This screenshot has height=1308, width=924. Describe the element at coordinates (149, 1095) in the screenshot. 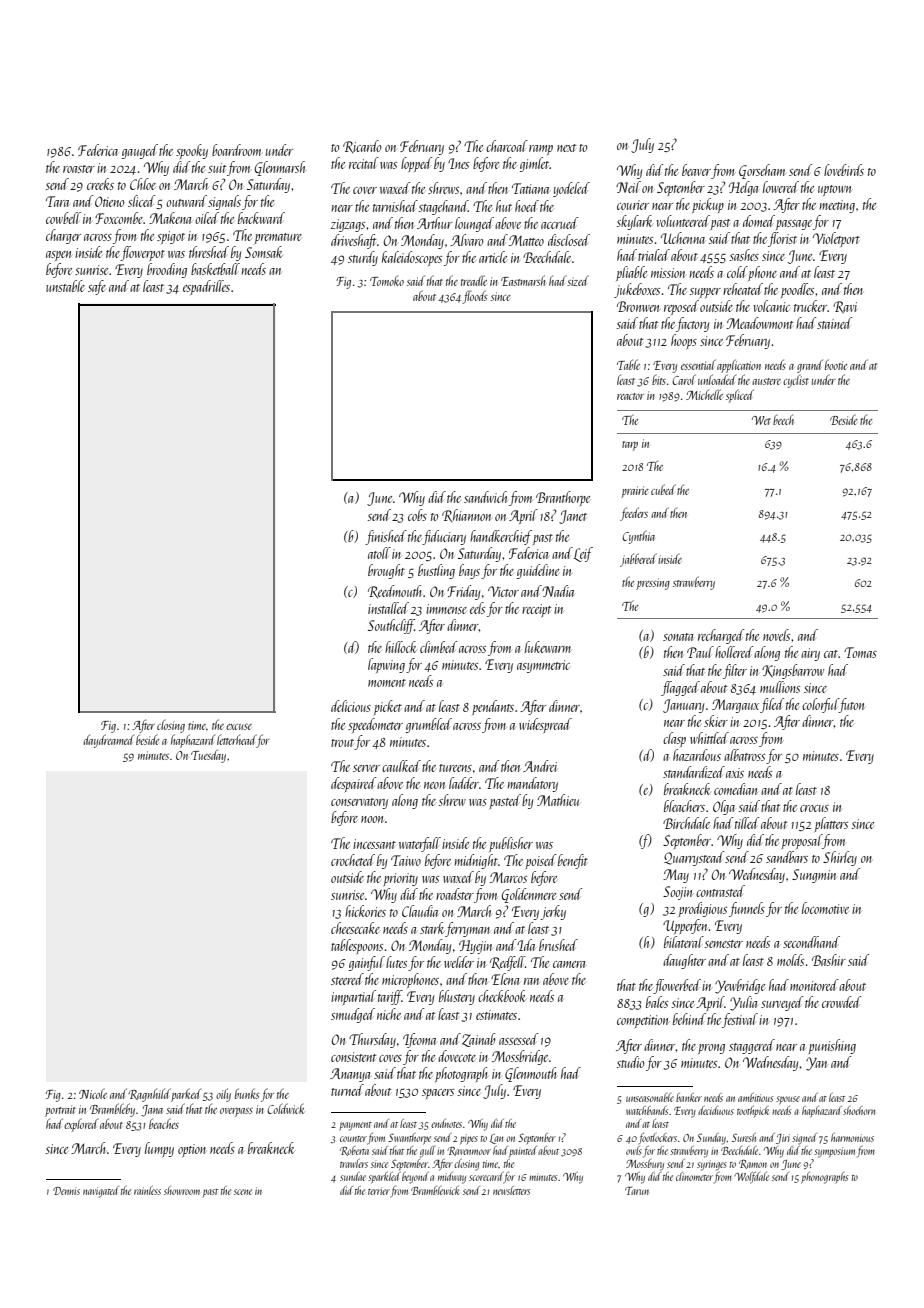

I see `Ragnhild` at that location.
